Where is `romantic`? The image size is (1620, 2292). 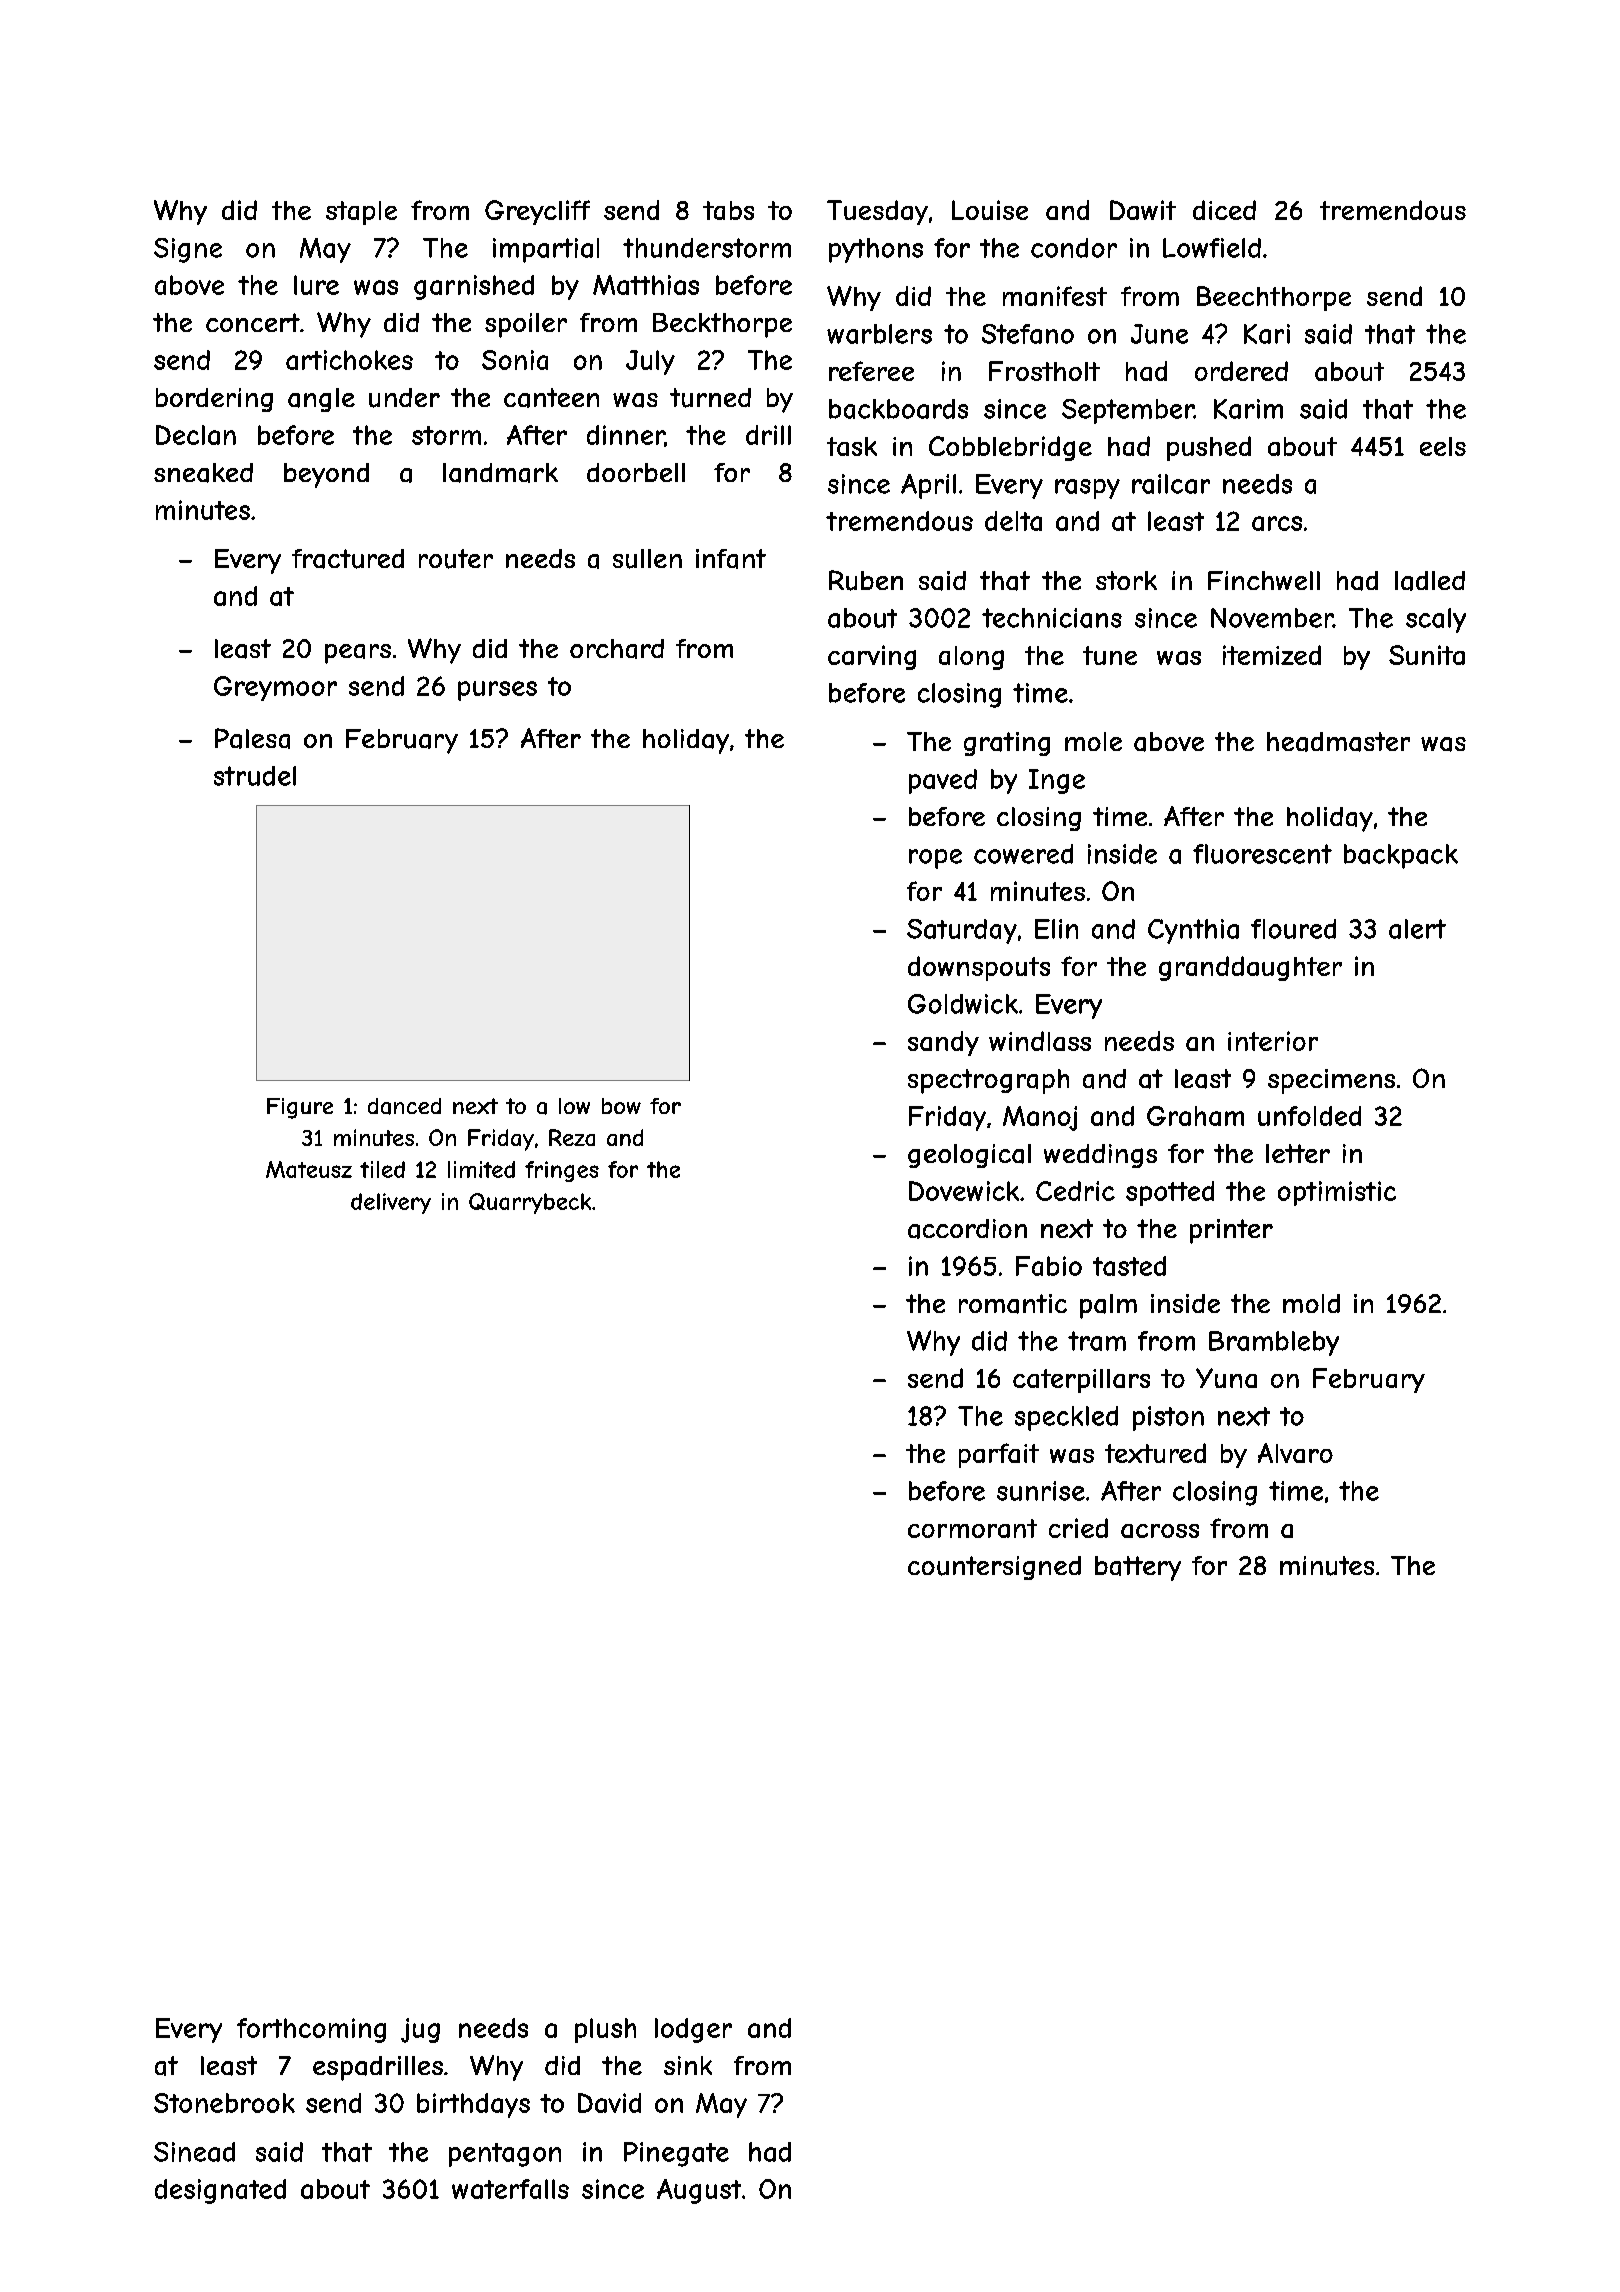 romantic is located at coordinates (1013, 1304).
